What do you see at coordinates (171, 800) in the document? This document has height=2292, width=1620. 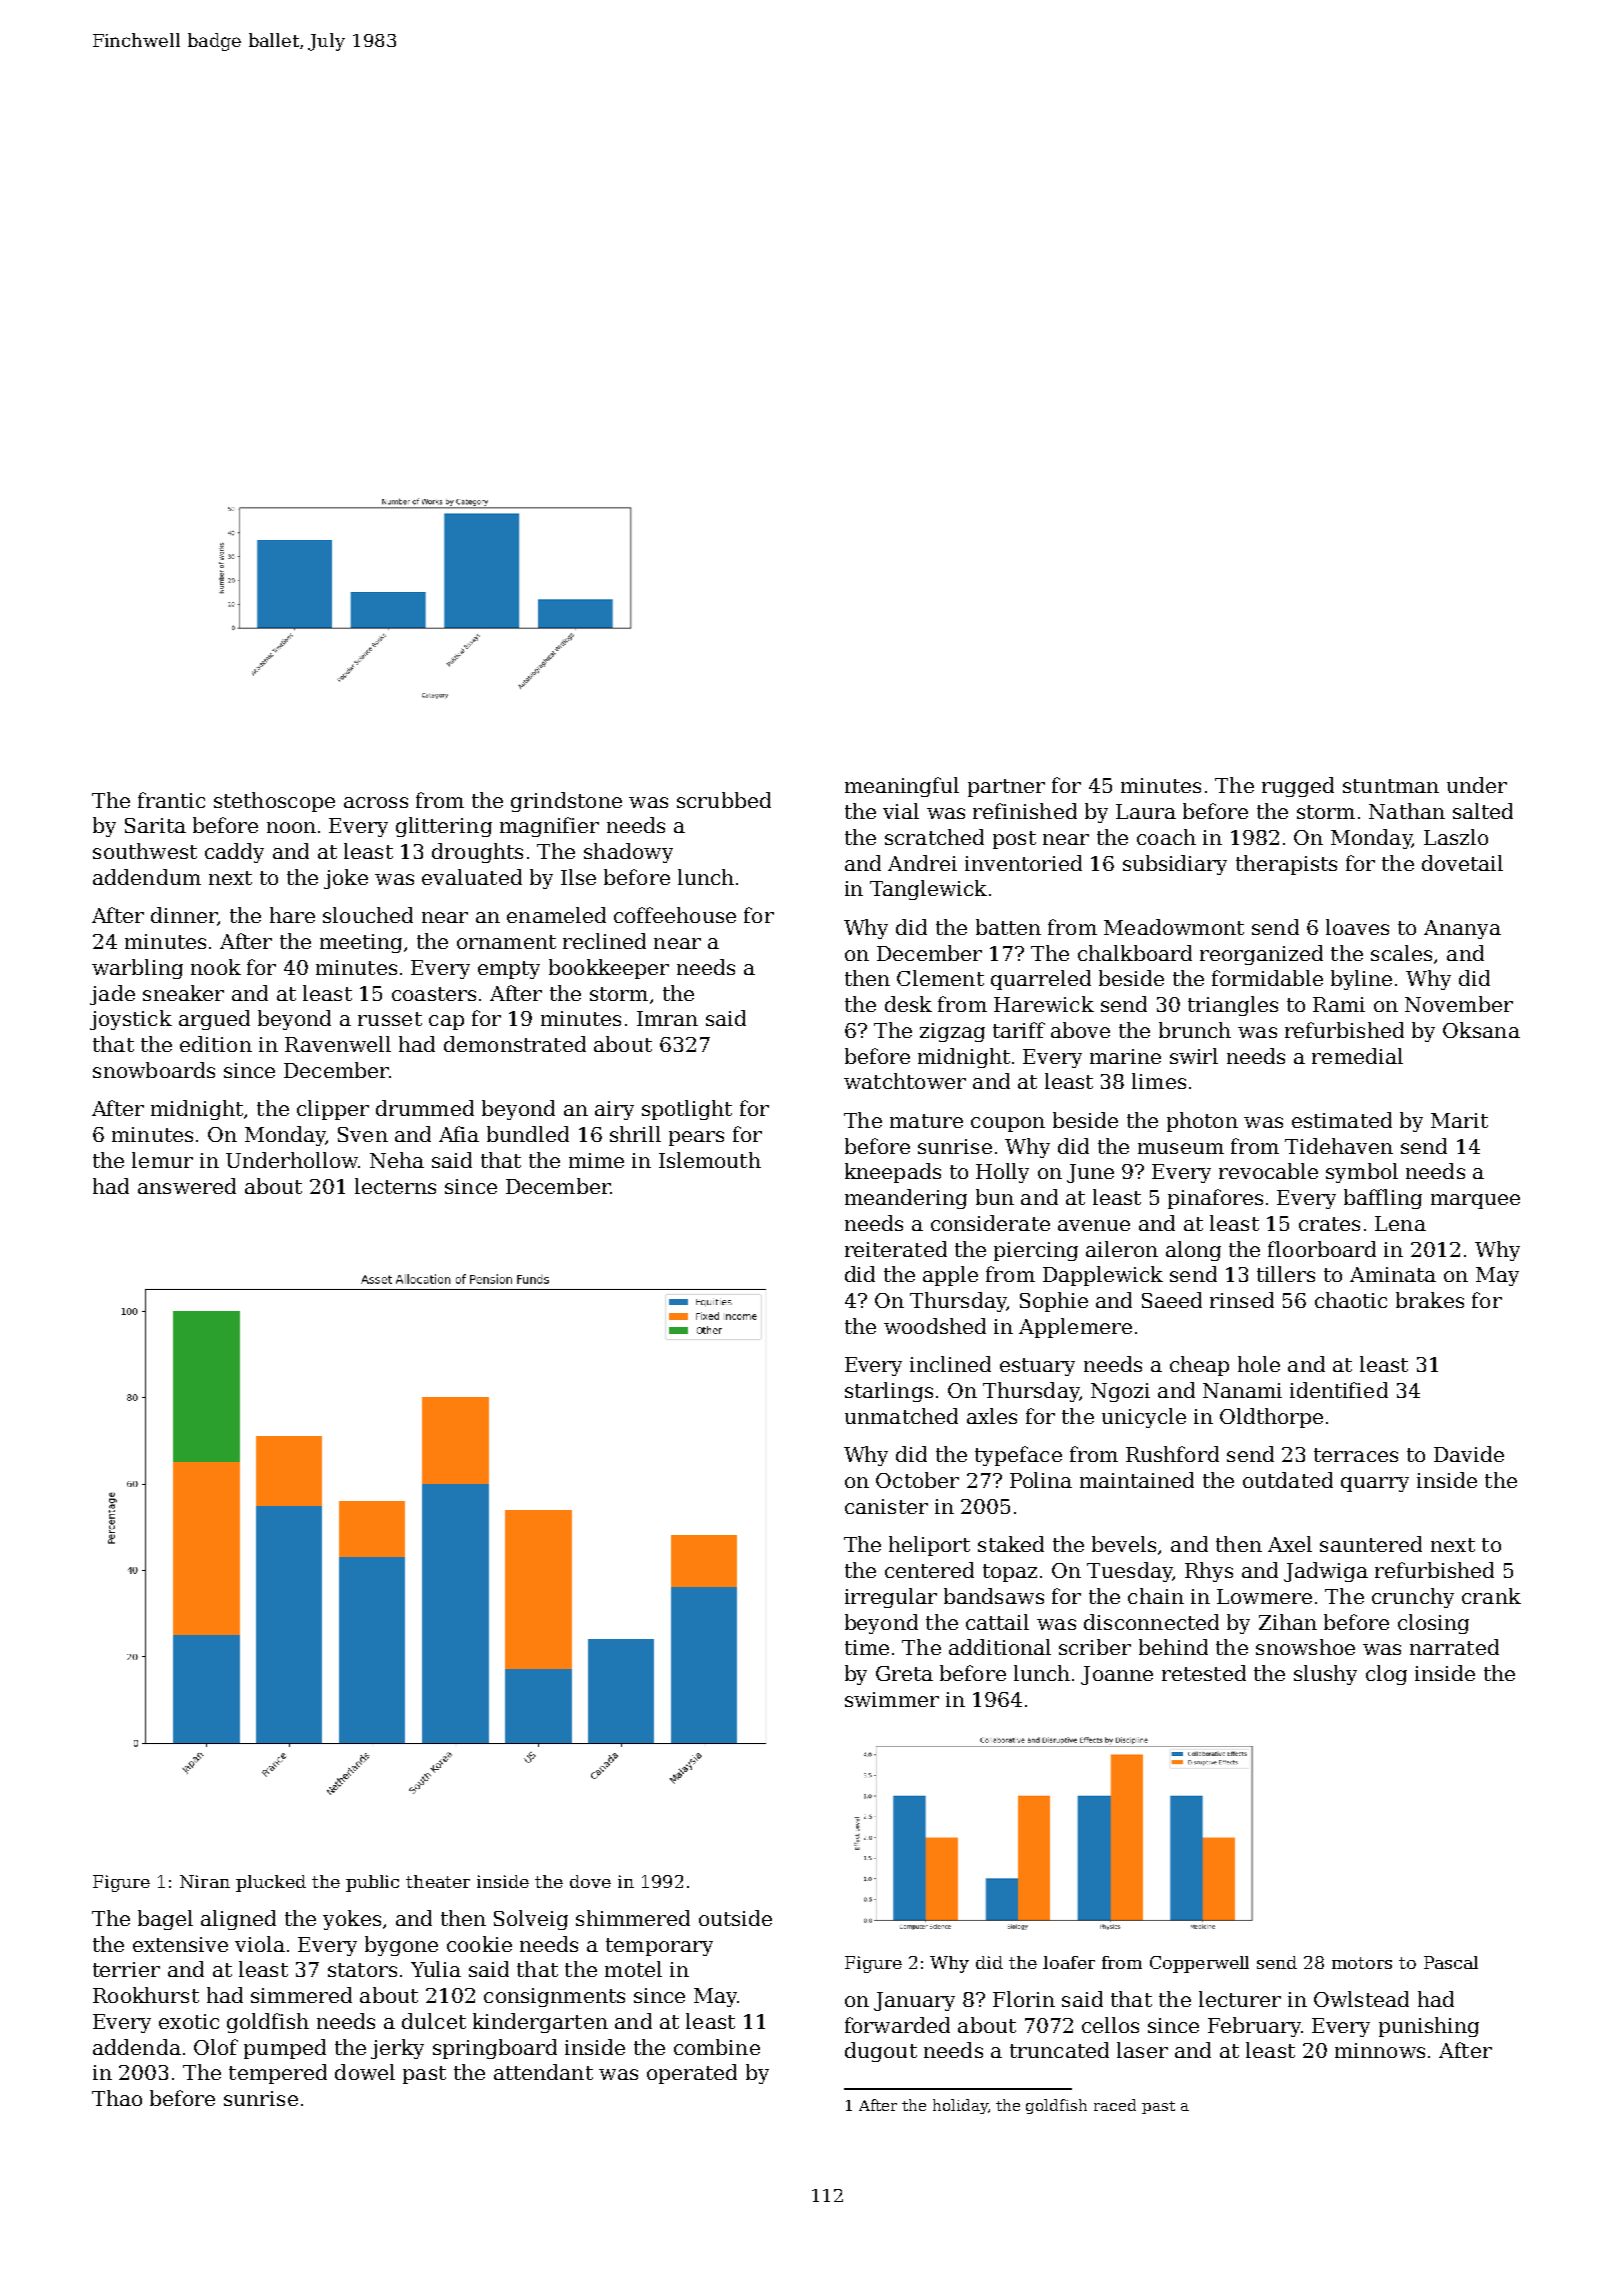 I see `frantic` at bounding box center [171, 800].
